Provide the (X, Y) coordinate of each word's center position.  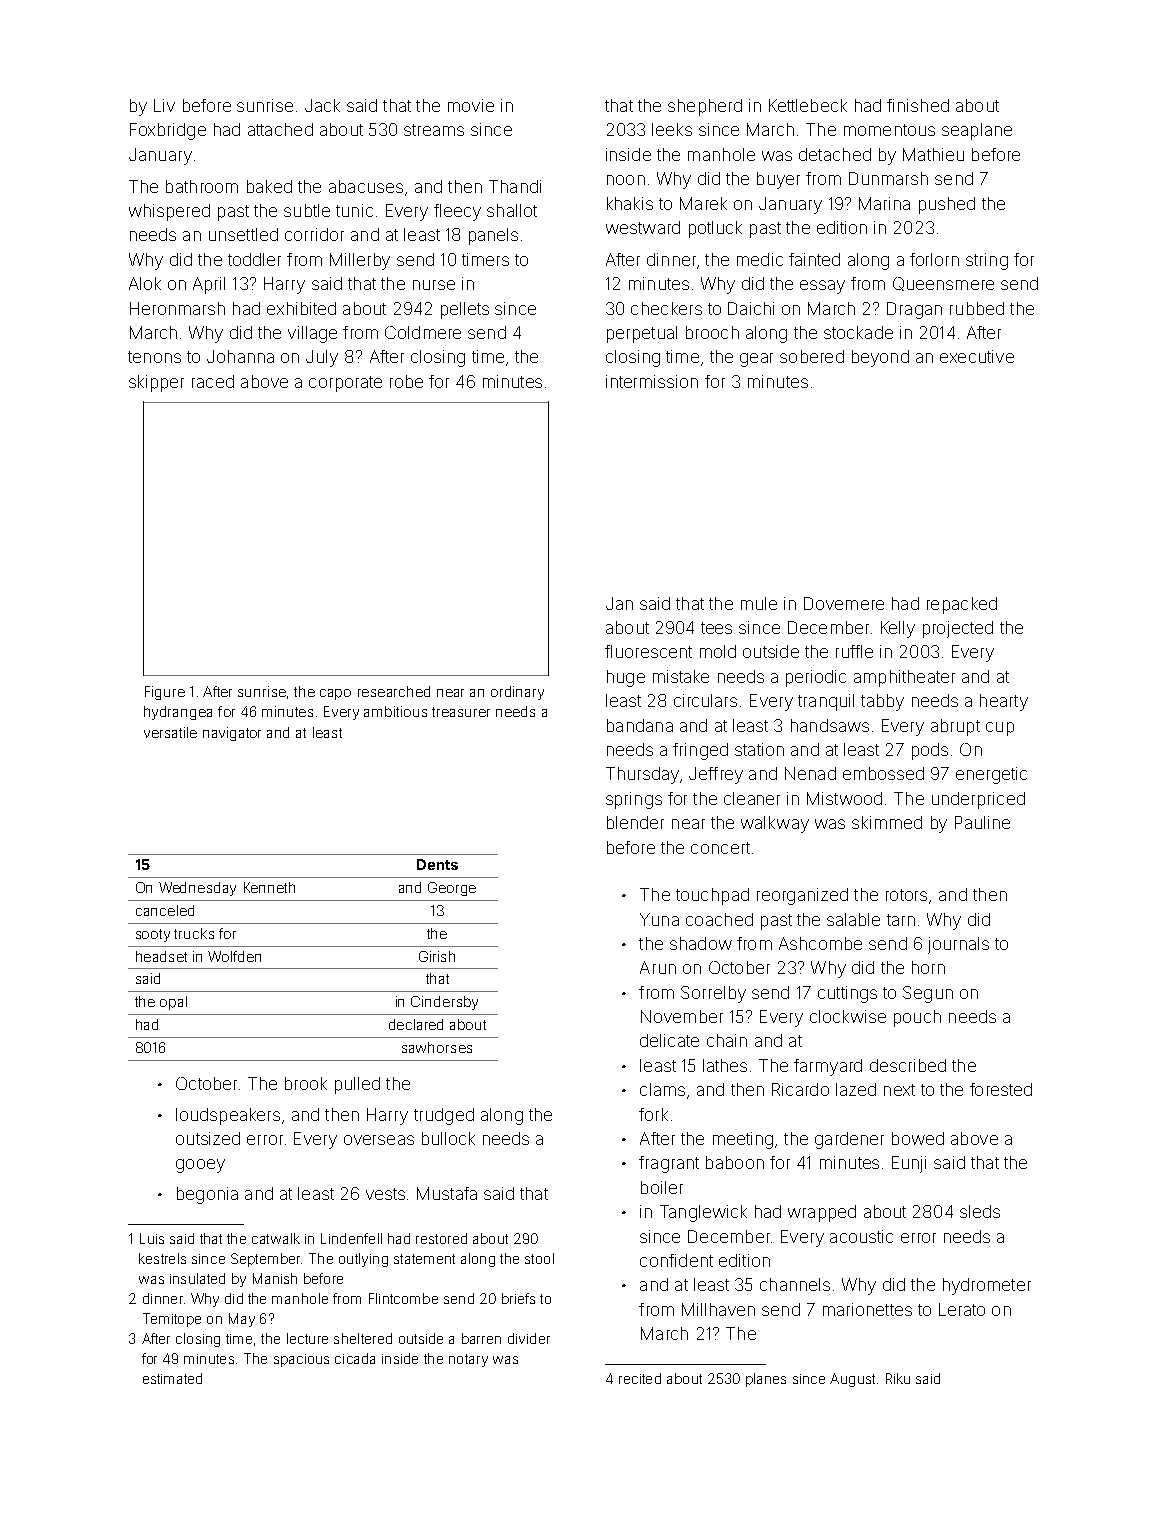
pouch (917, 1018)
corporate (345, 384)
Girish (437, 956)
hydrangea (178, 713)
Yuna (659, 919)
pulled (357, 1085)
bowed (918, 1138)
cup (1000, 729)
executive (977, 356)
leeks (672, 129)
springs (634, 800)
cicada (355, 1358)
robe (406, 381)
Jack (322, 105)
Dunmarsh (888, 178)
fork (653, 1114)
